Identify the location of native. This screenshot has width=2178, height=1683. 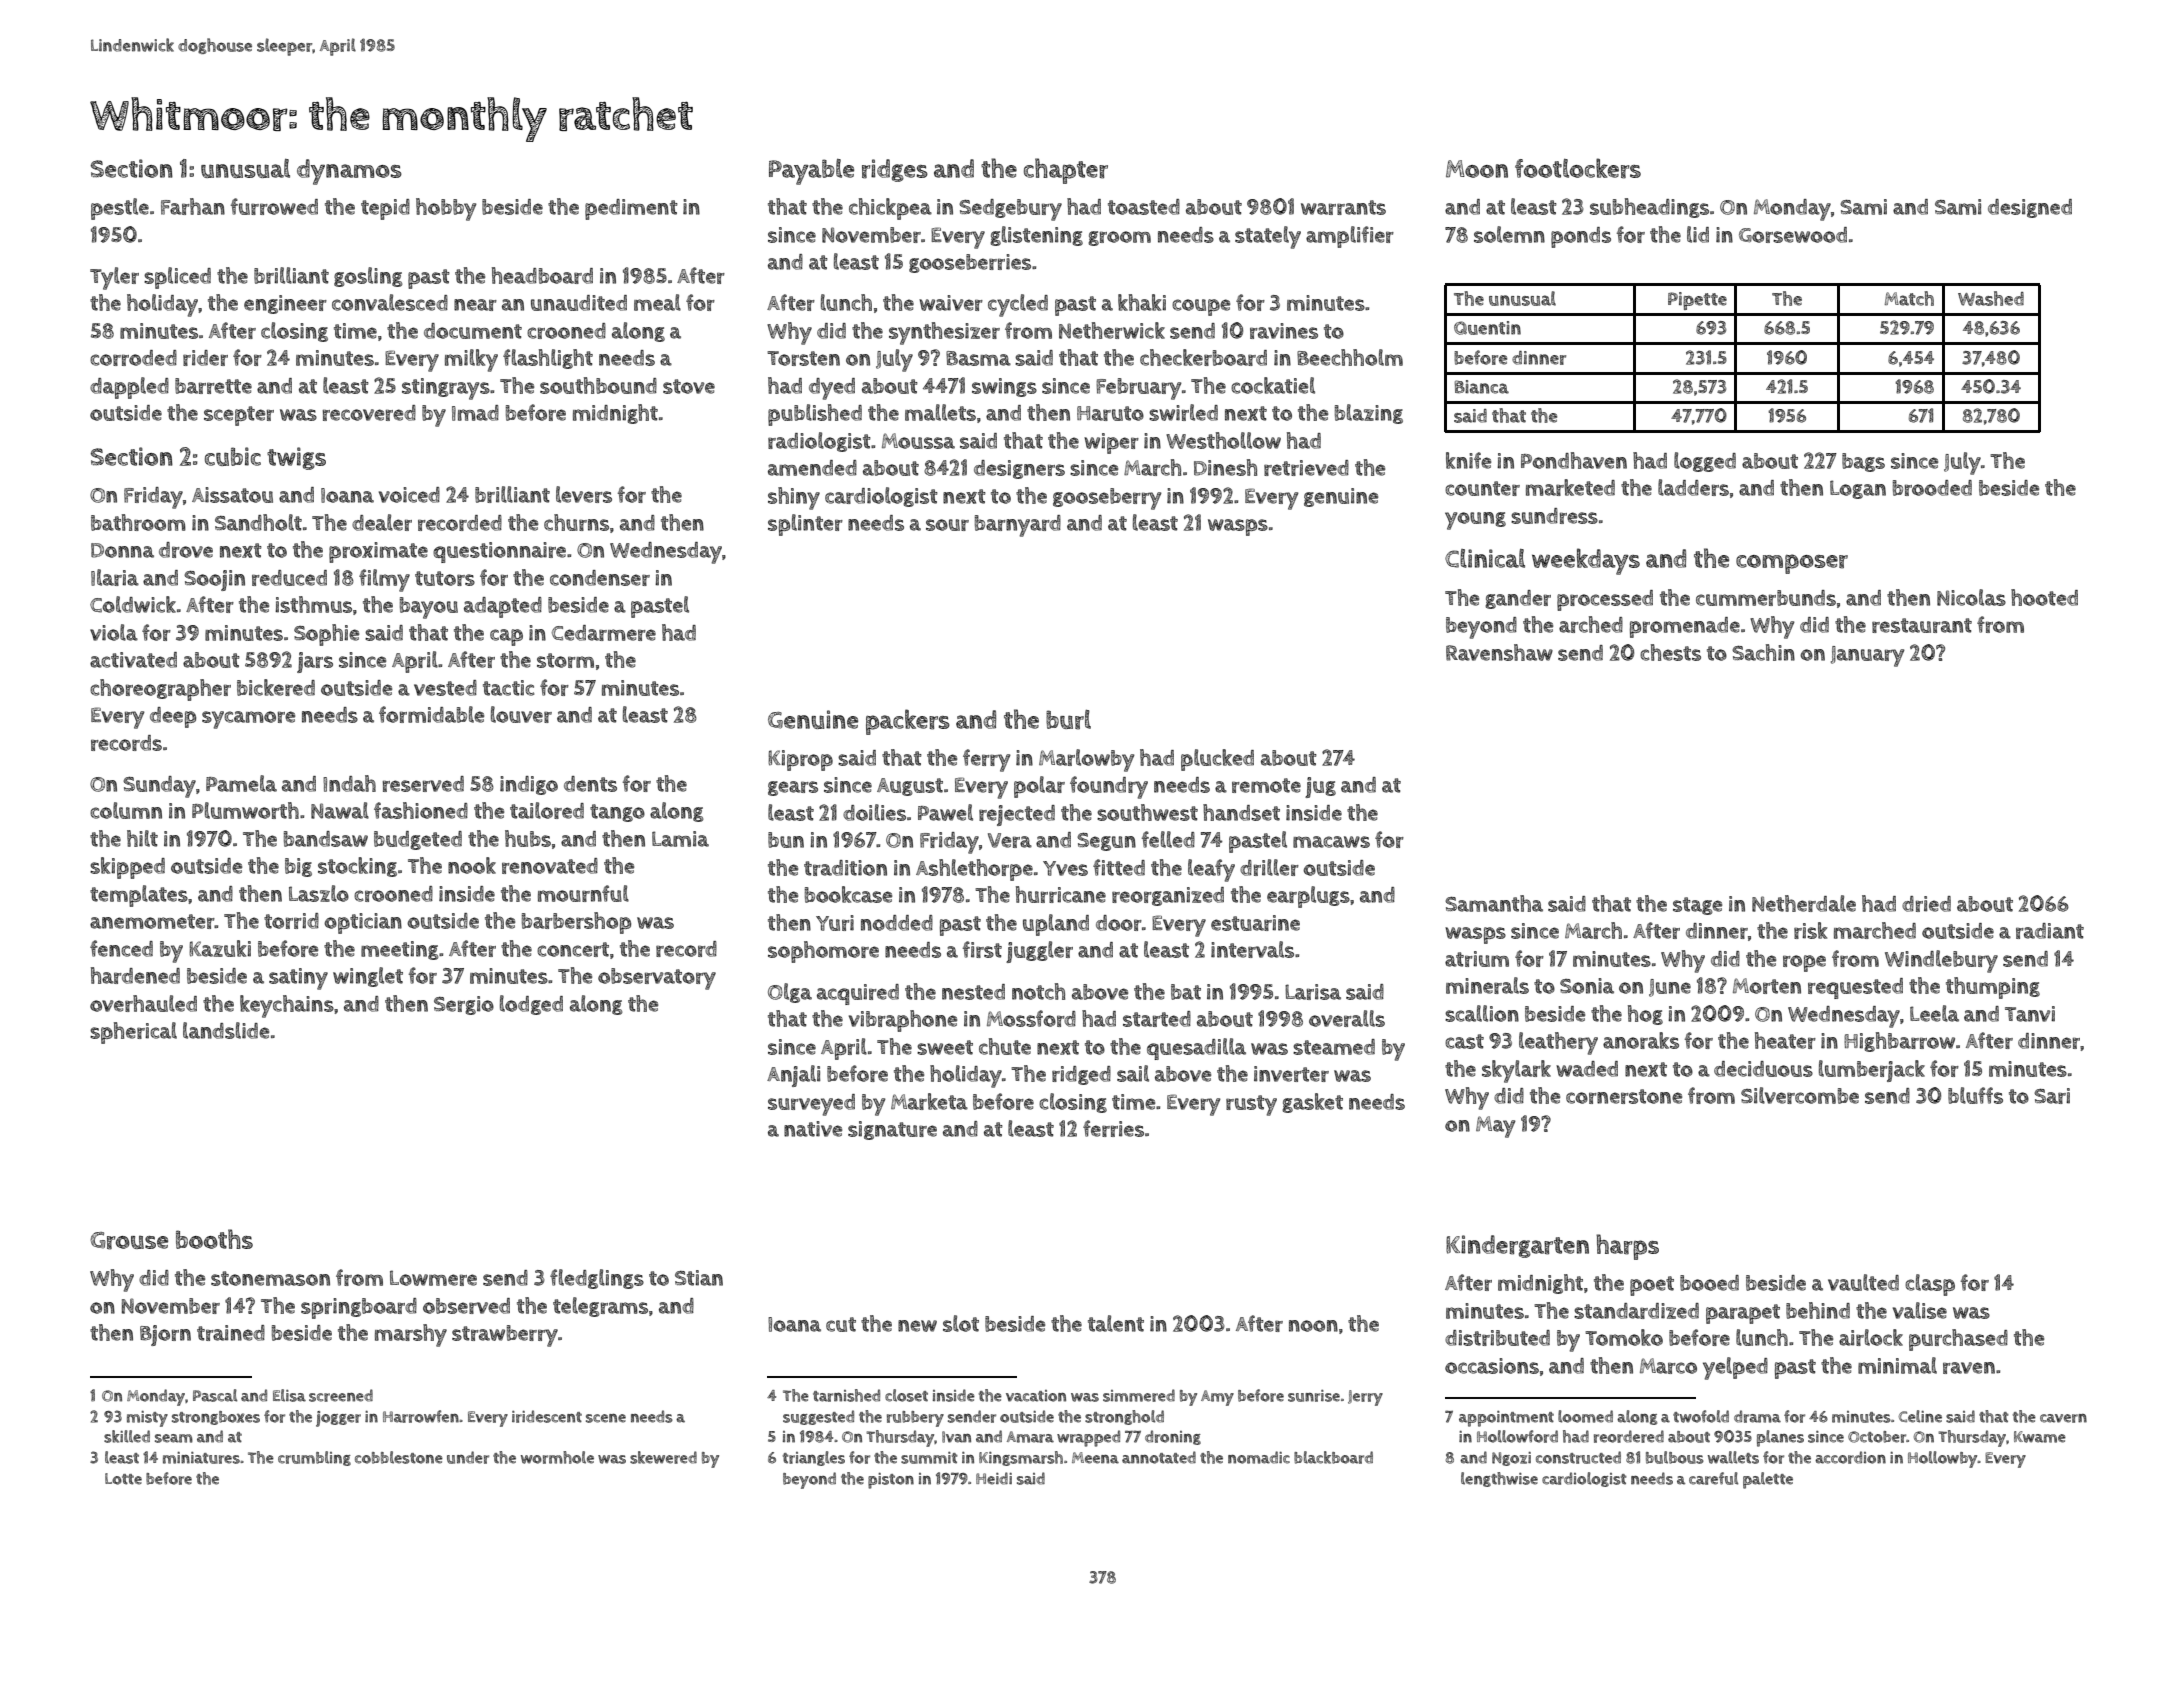
(813, 1129).
